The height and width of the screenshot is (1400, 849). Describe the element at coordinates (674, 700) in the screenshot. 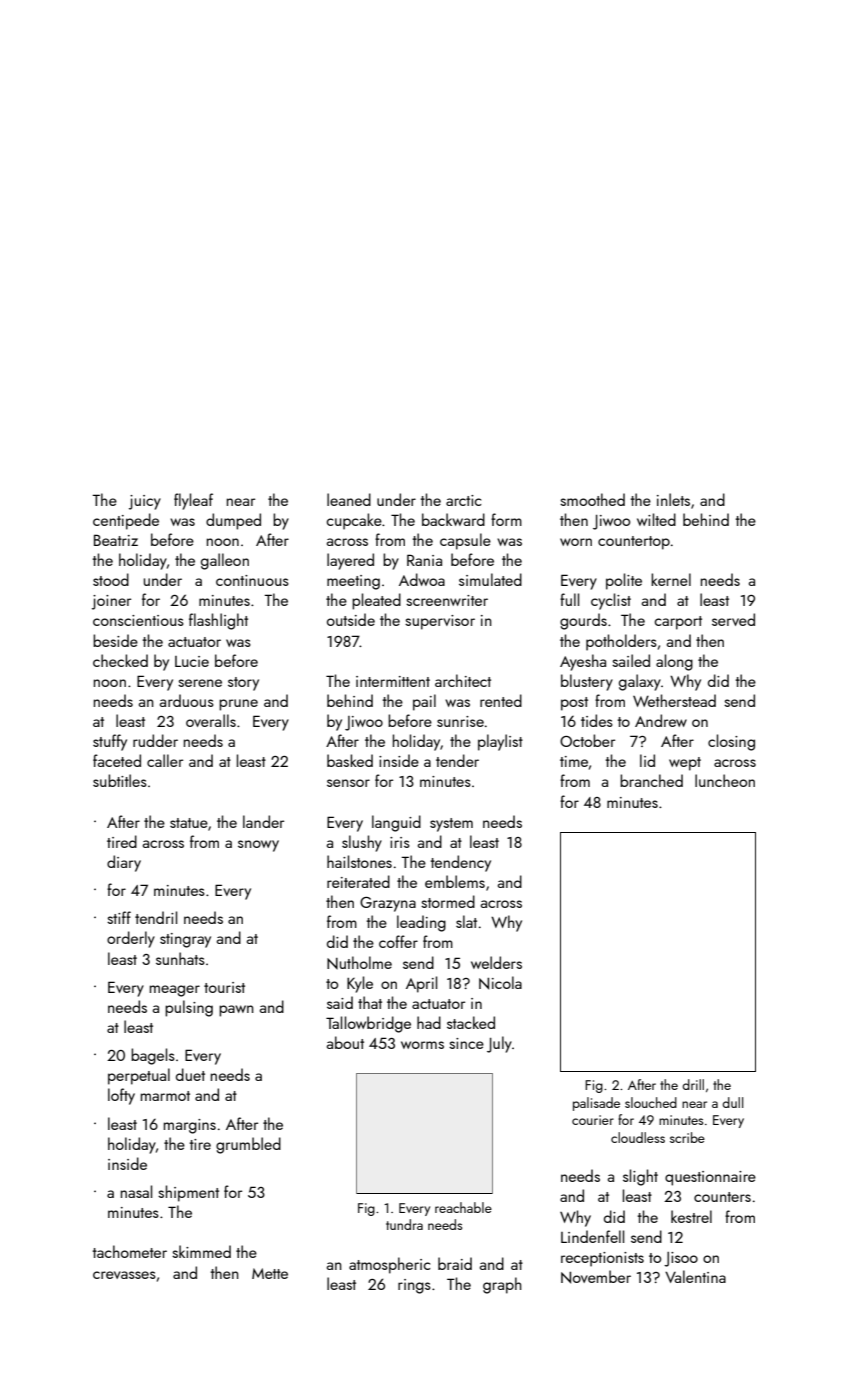

I see `Wetherstead` at that location.
